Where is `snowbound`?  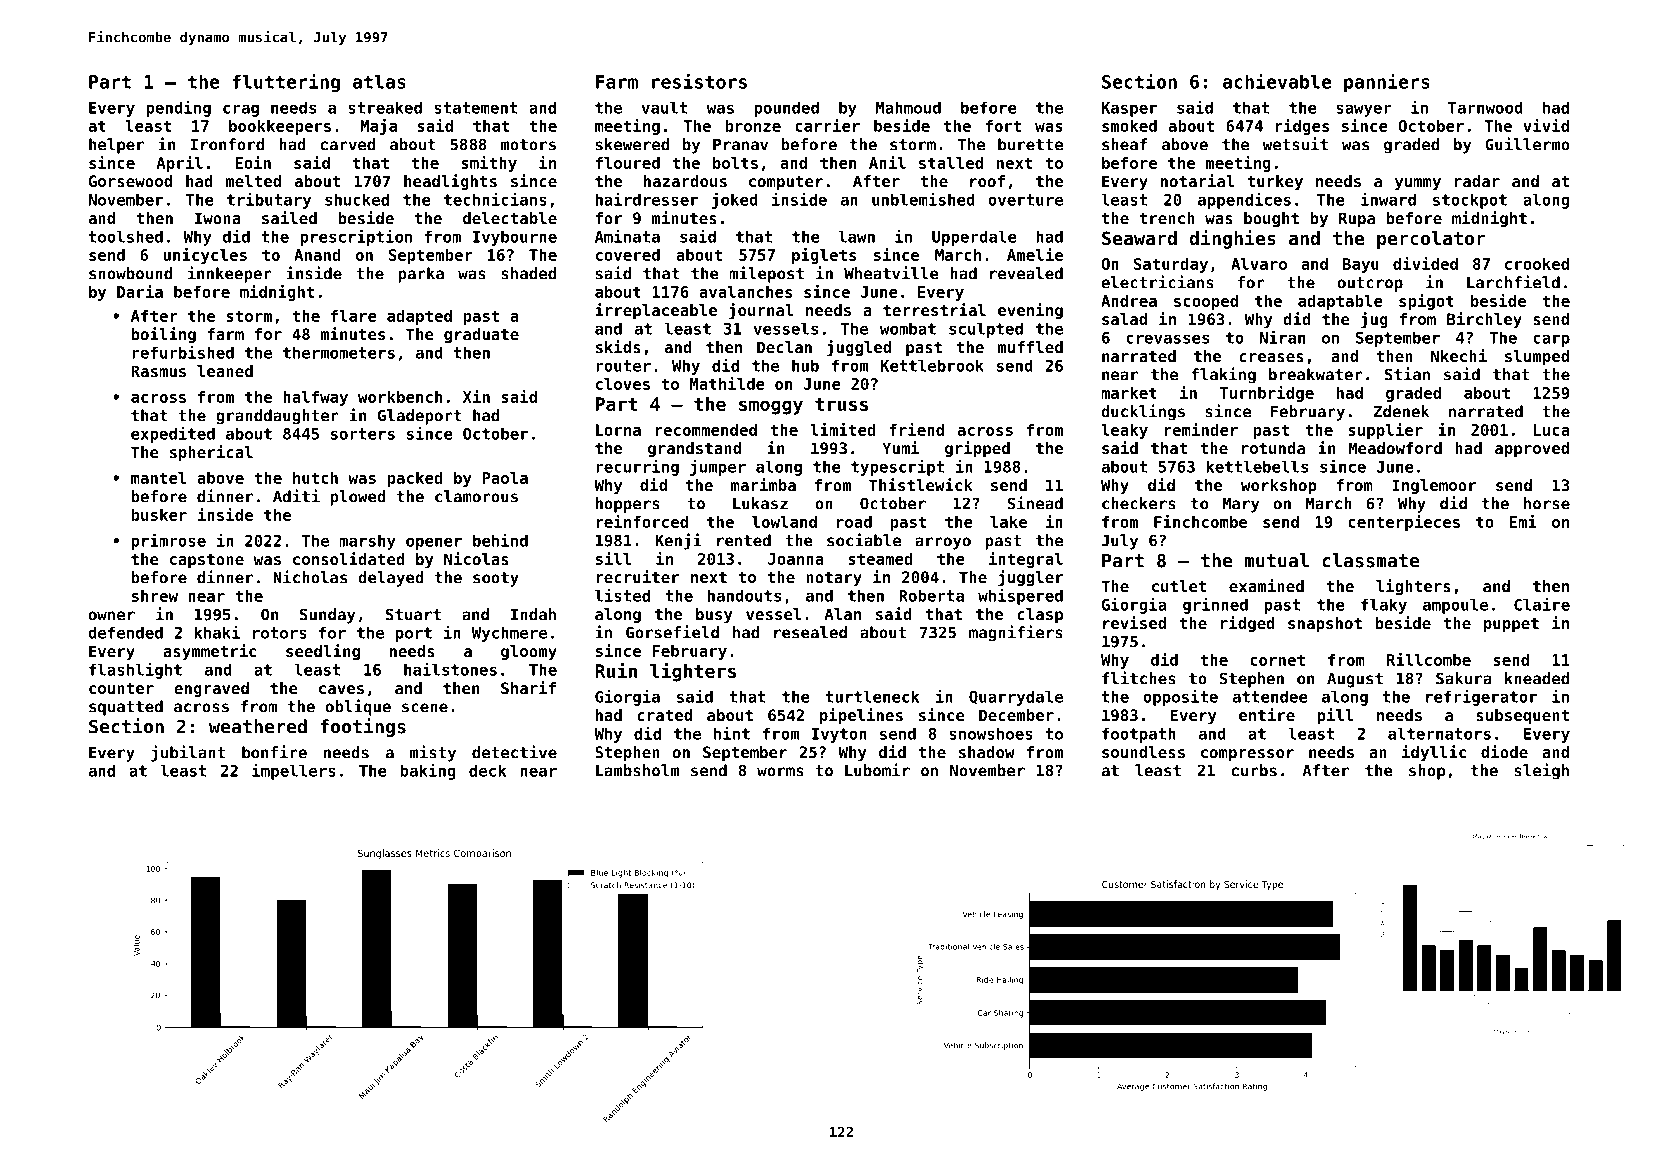
snowbound is located at coordinates (130, 273).
